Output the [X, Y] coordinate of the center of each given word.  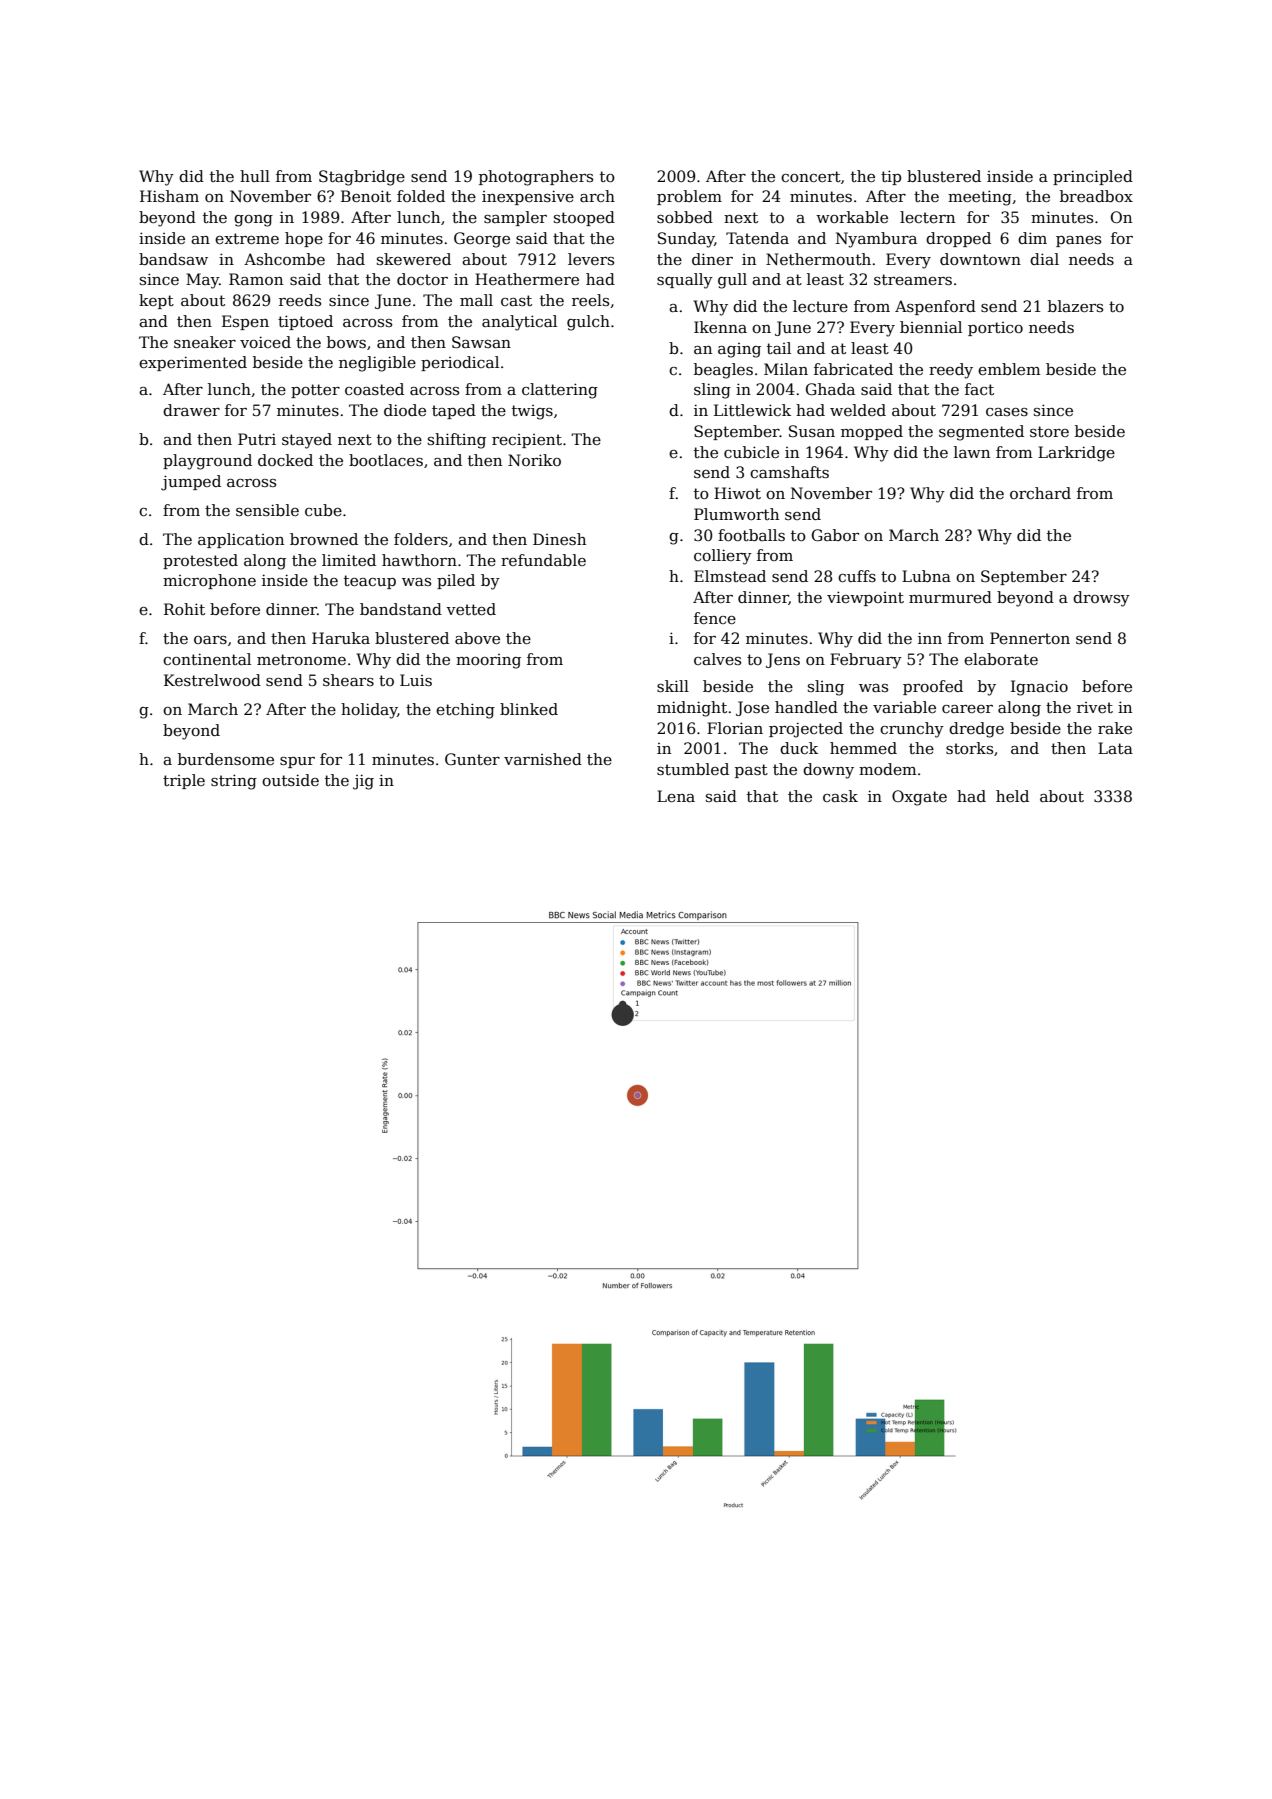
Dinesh [559, 539]
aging [739, 350]
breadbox [1096, 196]
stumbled [693, 769]
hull [255, 176]
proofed [933, 687]
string [234, 782]
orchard [1040, 493]
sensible [267, 510]
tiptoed [305, 322]
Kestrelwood [212, 680]
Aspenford [935, 307]
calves [717, 659]
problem [689, 197]
